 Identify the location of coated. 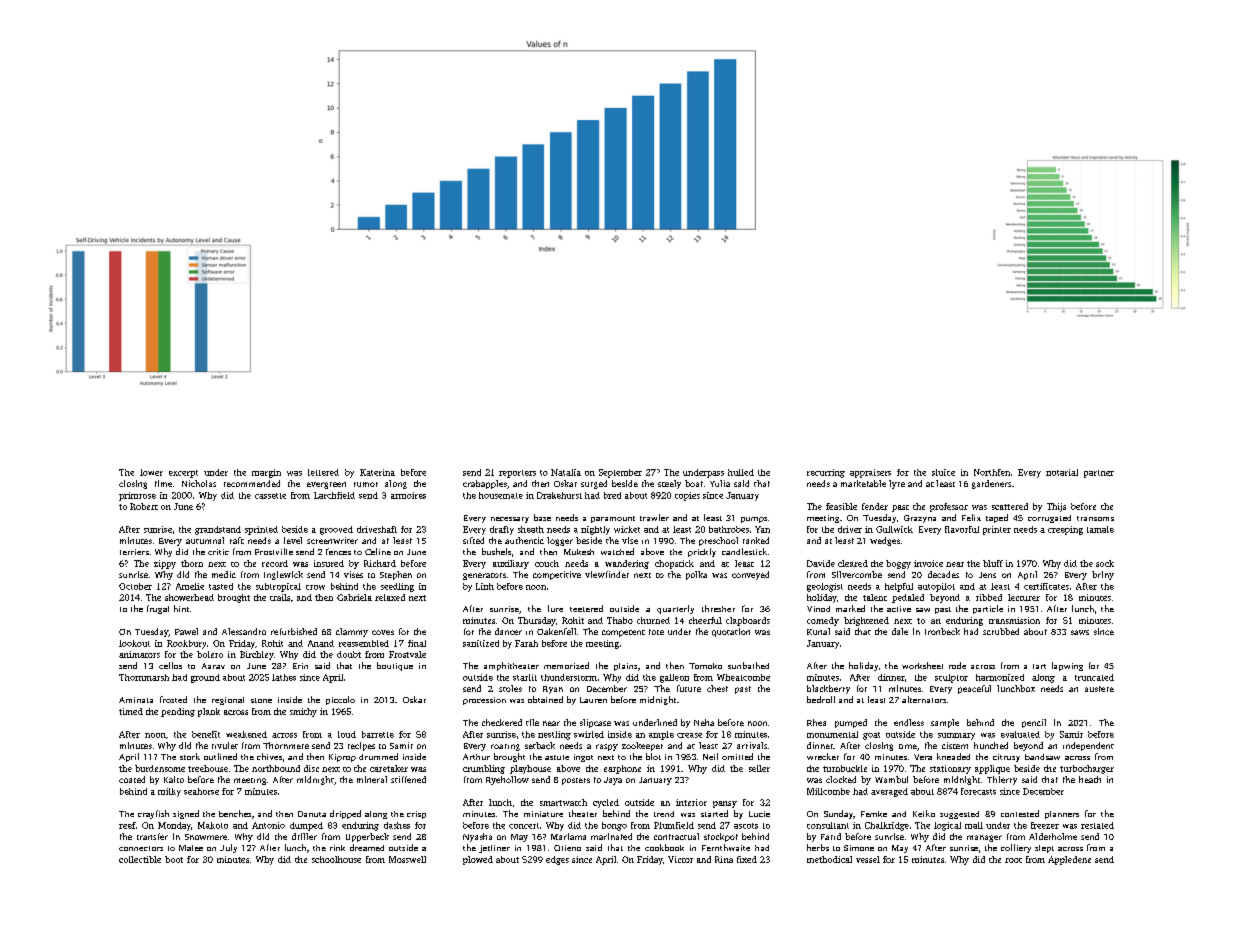
(132, 779).
